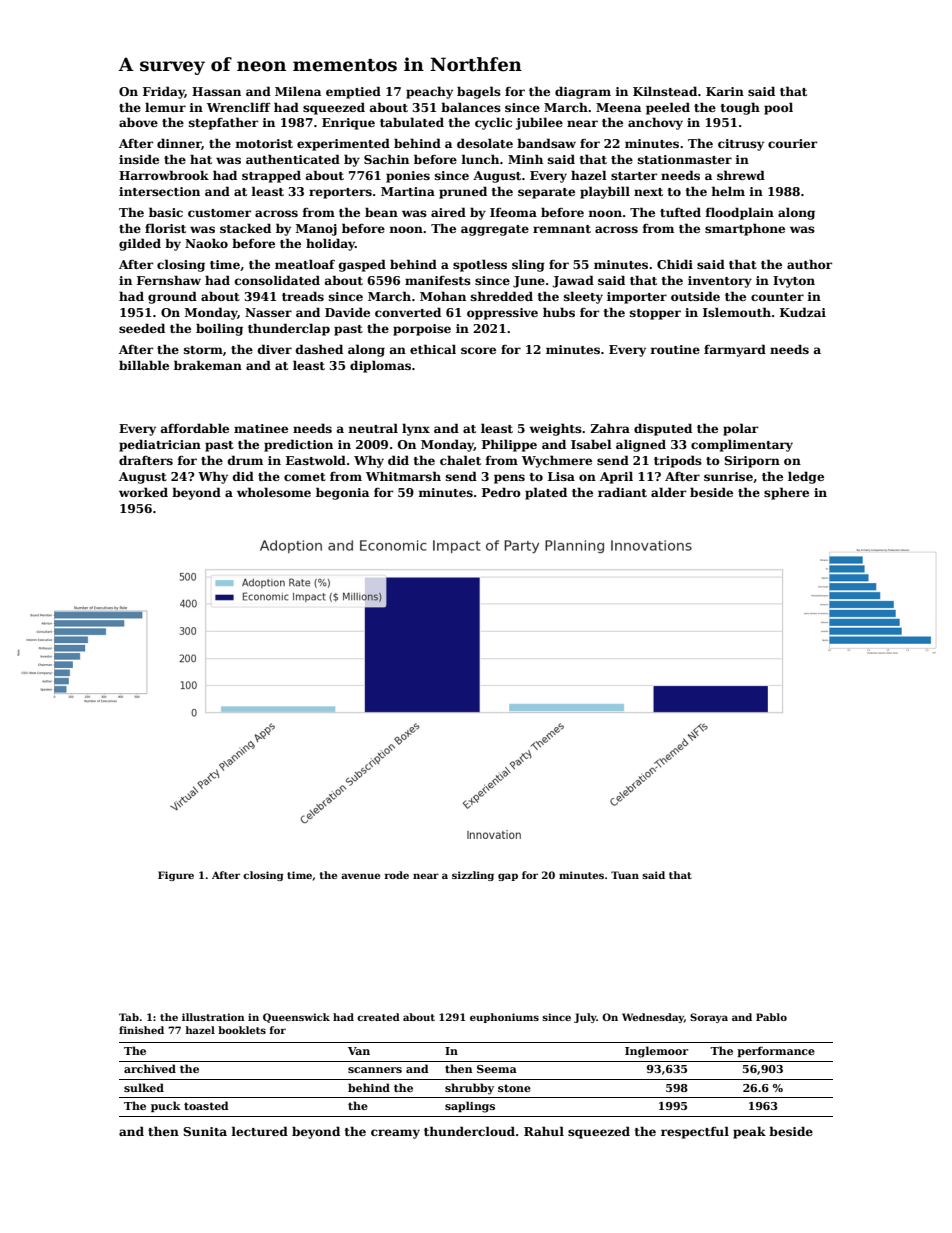 The image size is (952, 1233). I want to click on alder, so click(668, 492).
